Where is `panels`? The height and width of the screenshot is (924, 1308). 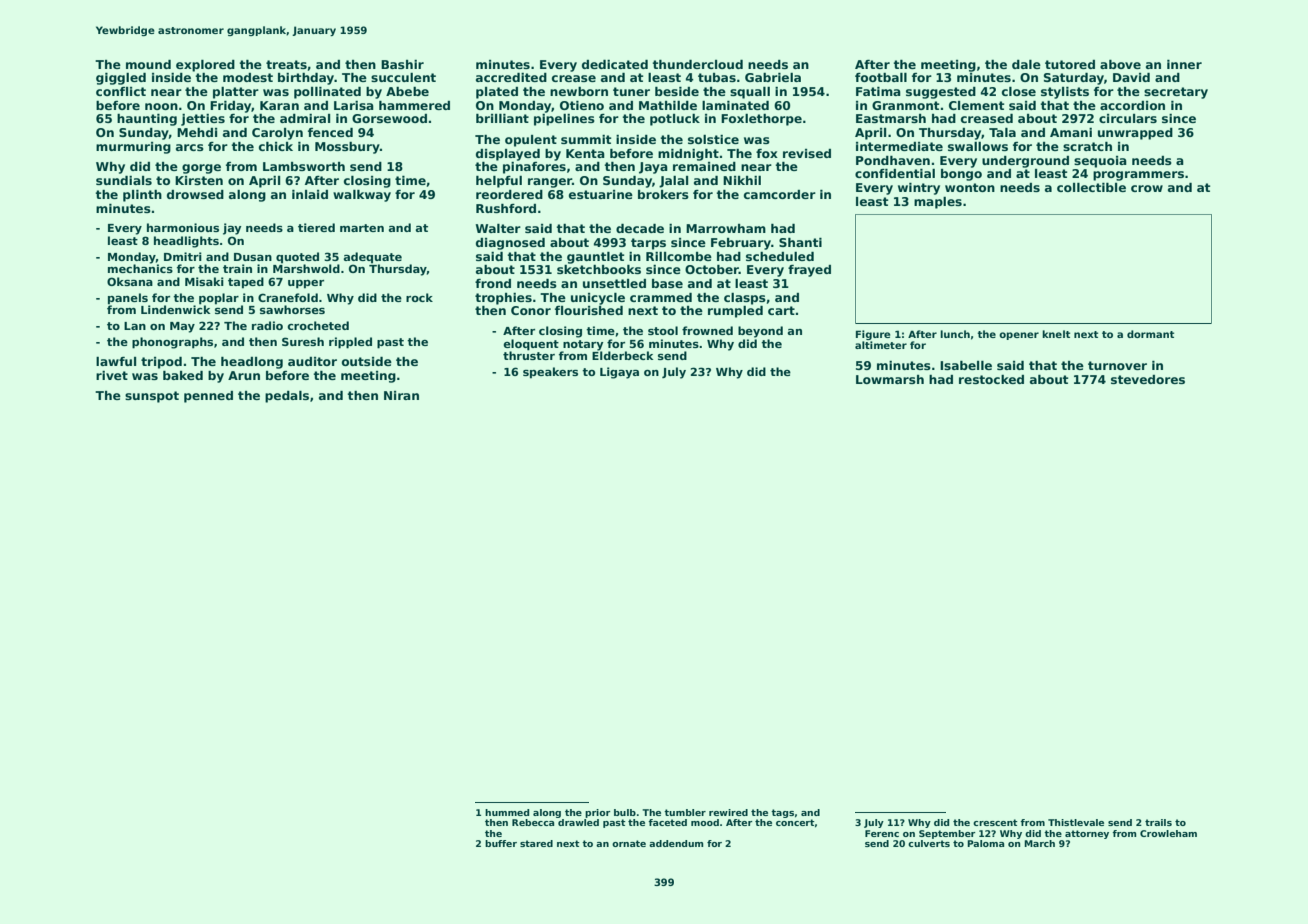 panels is located at coordinates (128, 299).
